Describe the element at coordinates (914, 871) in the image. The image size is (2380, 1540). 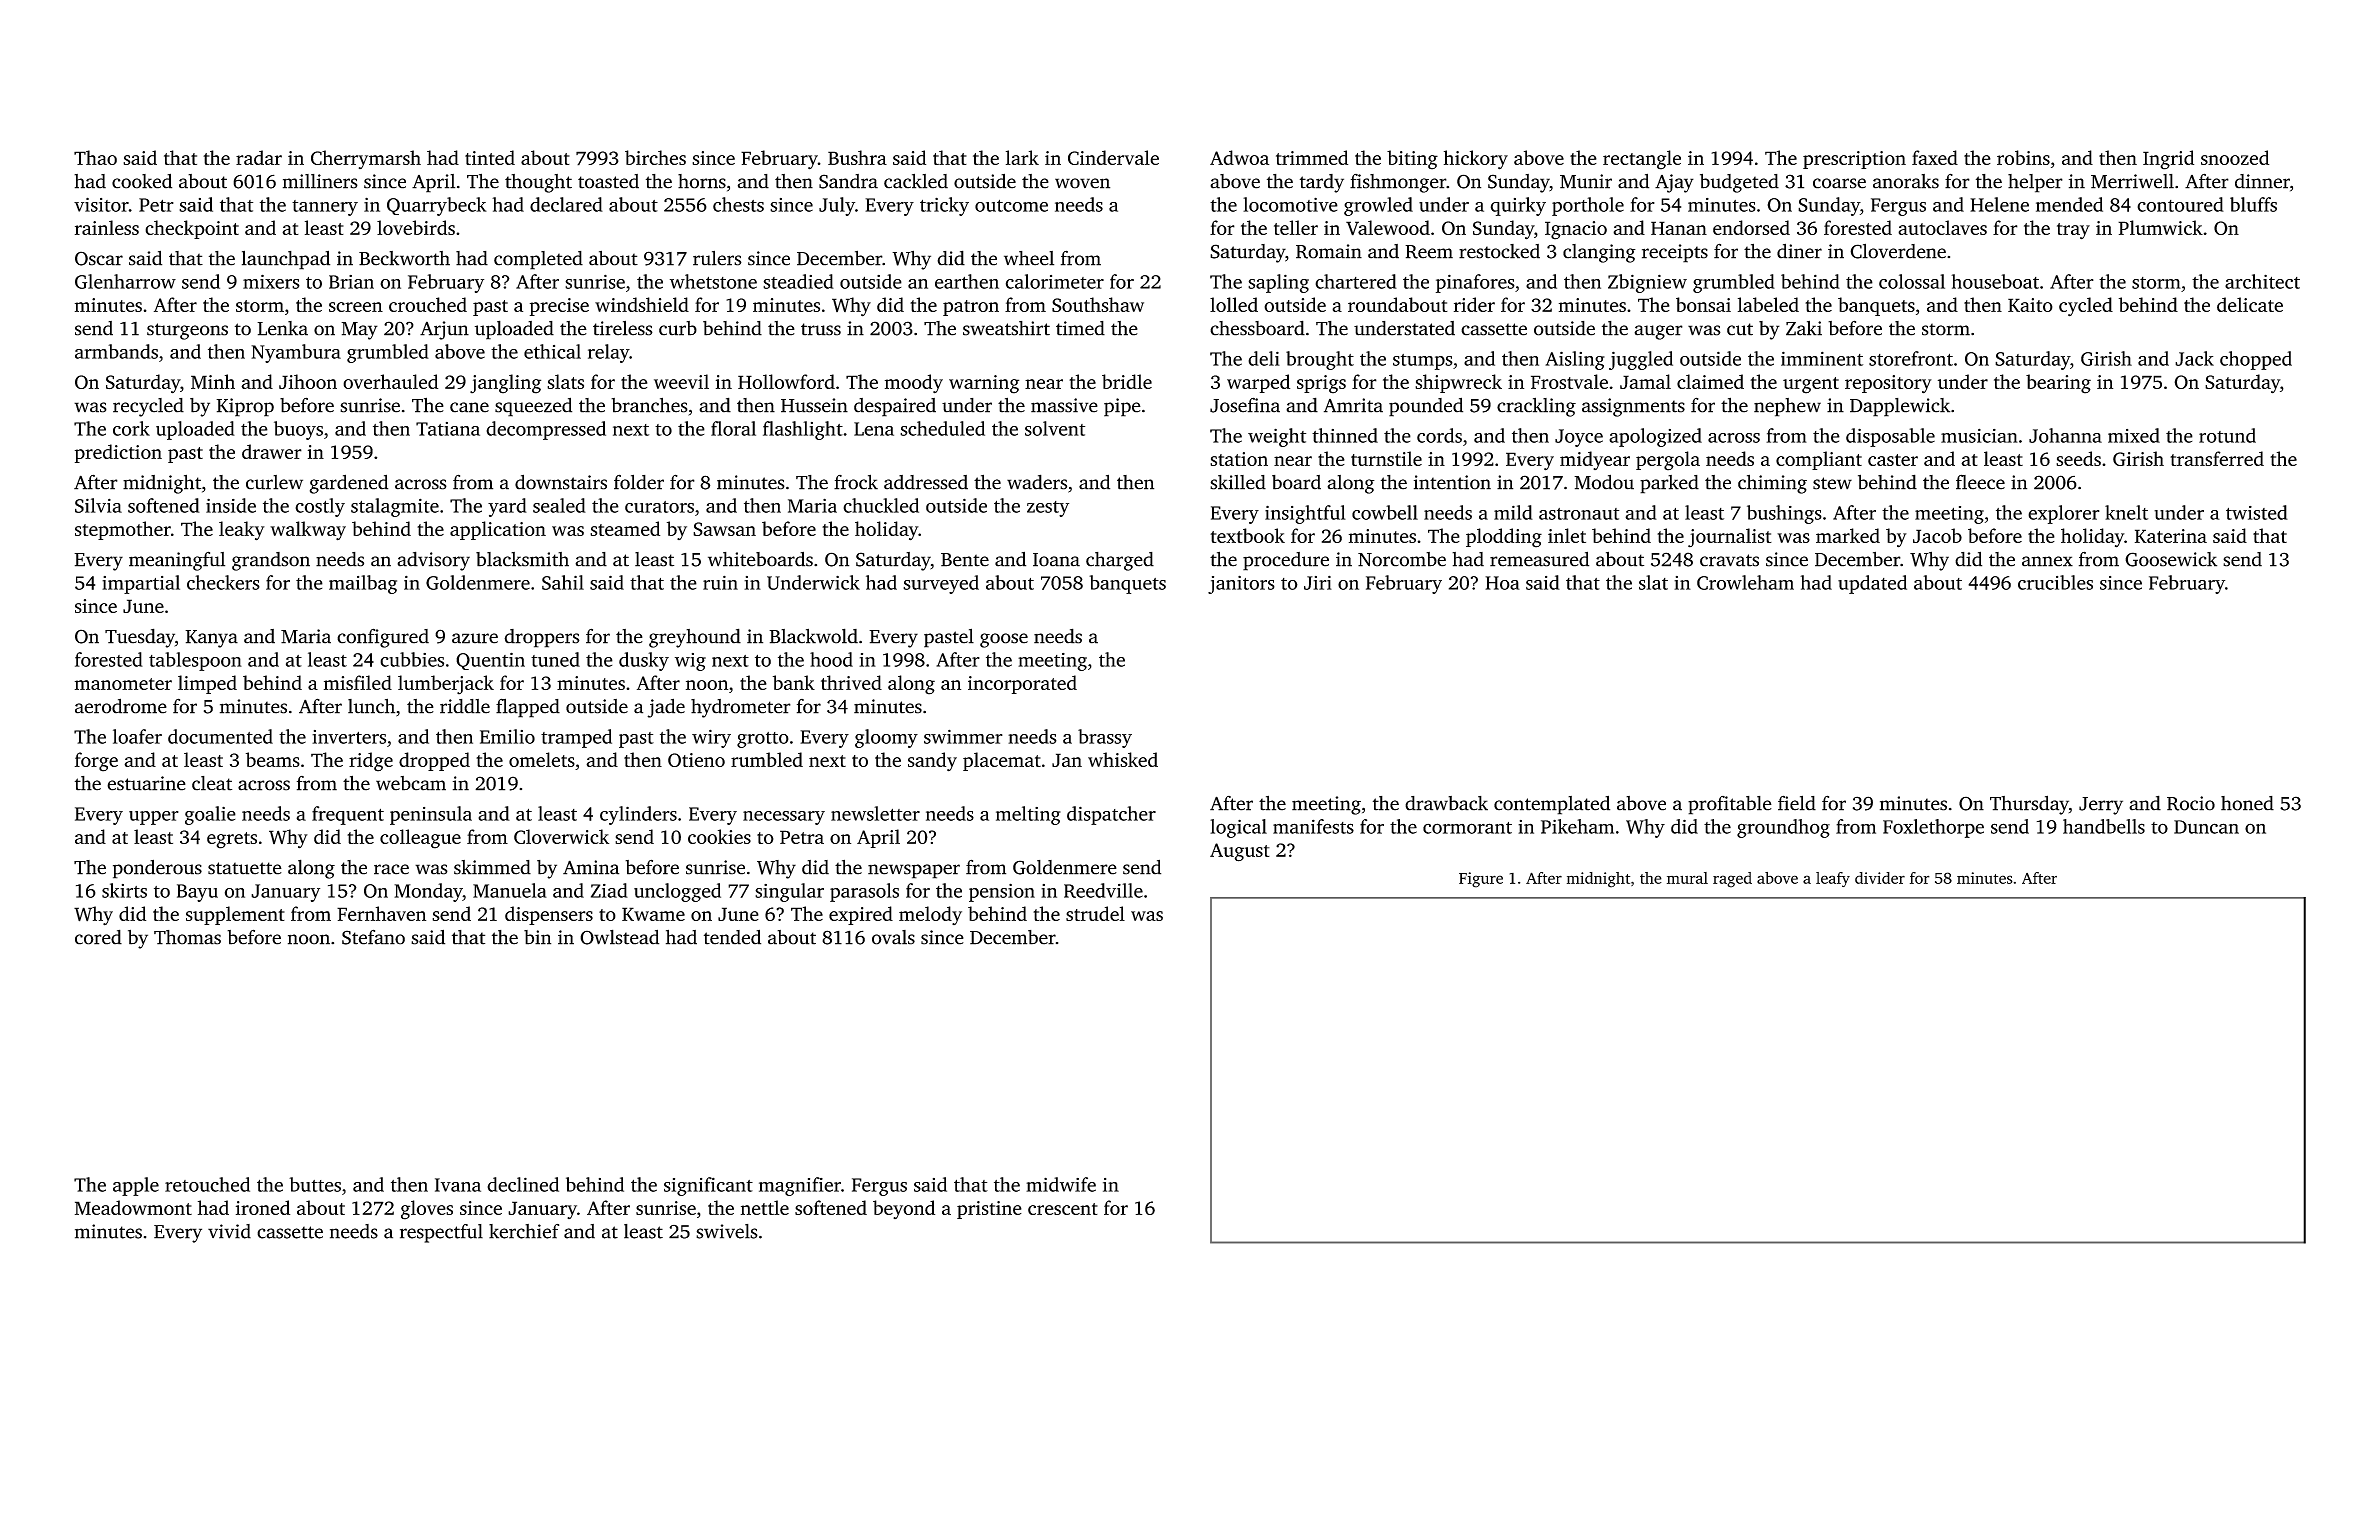
I see `newspaper` at that location.
